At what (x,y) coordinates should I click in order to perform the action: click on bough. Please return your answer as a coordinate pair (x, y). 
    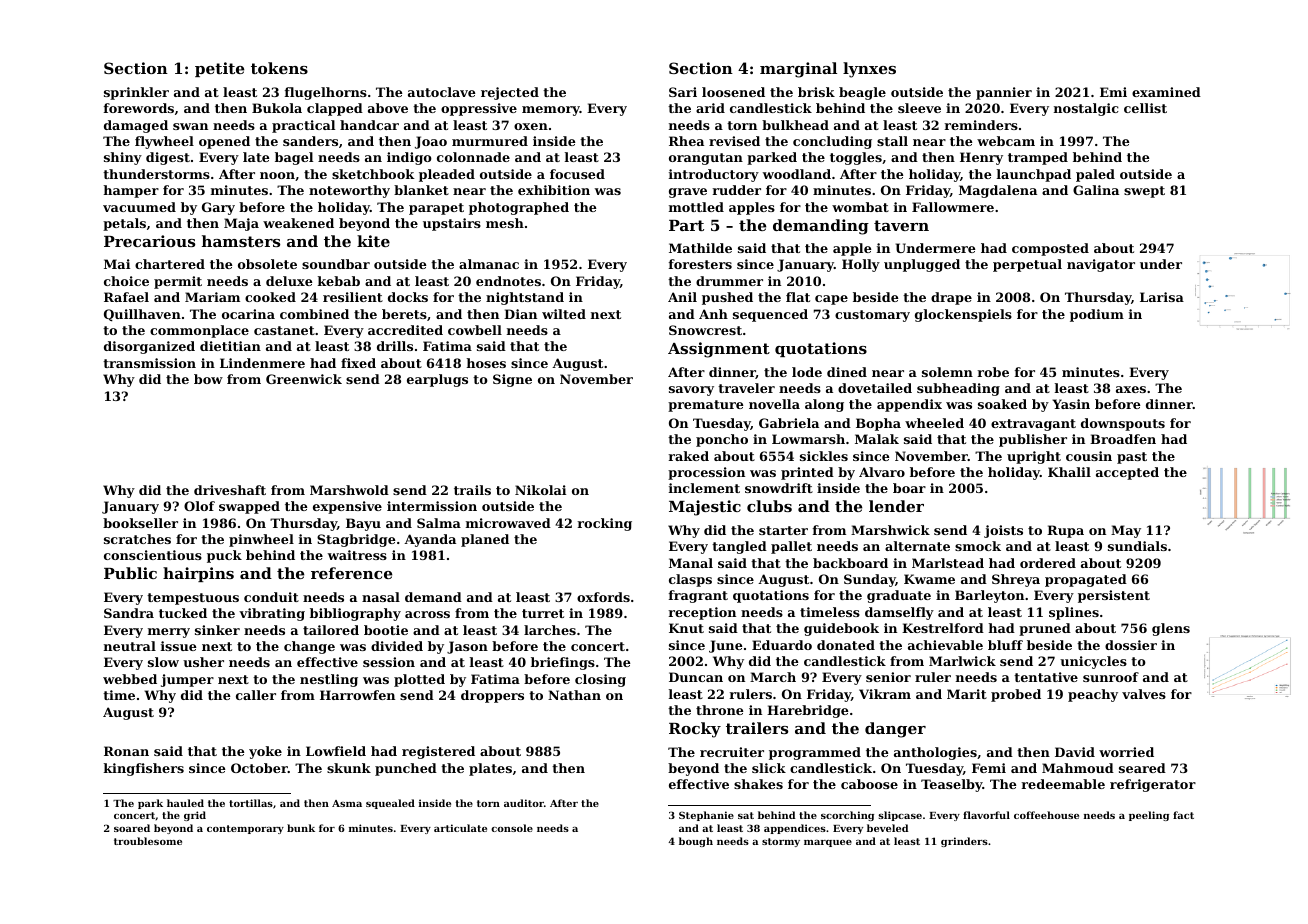
    Looking at the image, I should click on (696, 842).
